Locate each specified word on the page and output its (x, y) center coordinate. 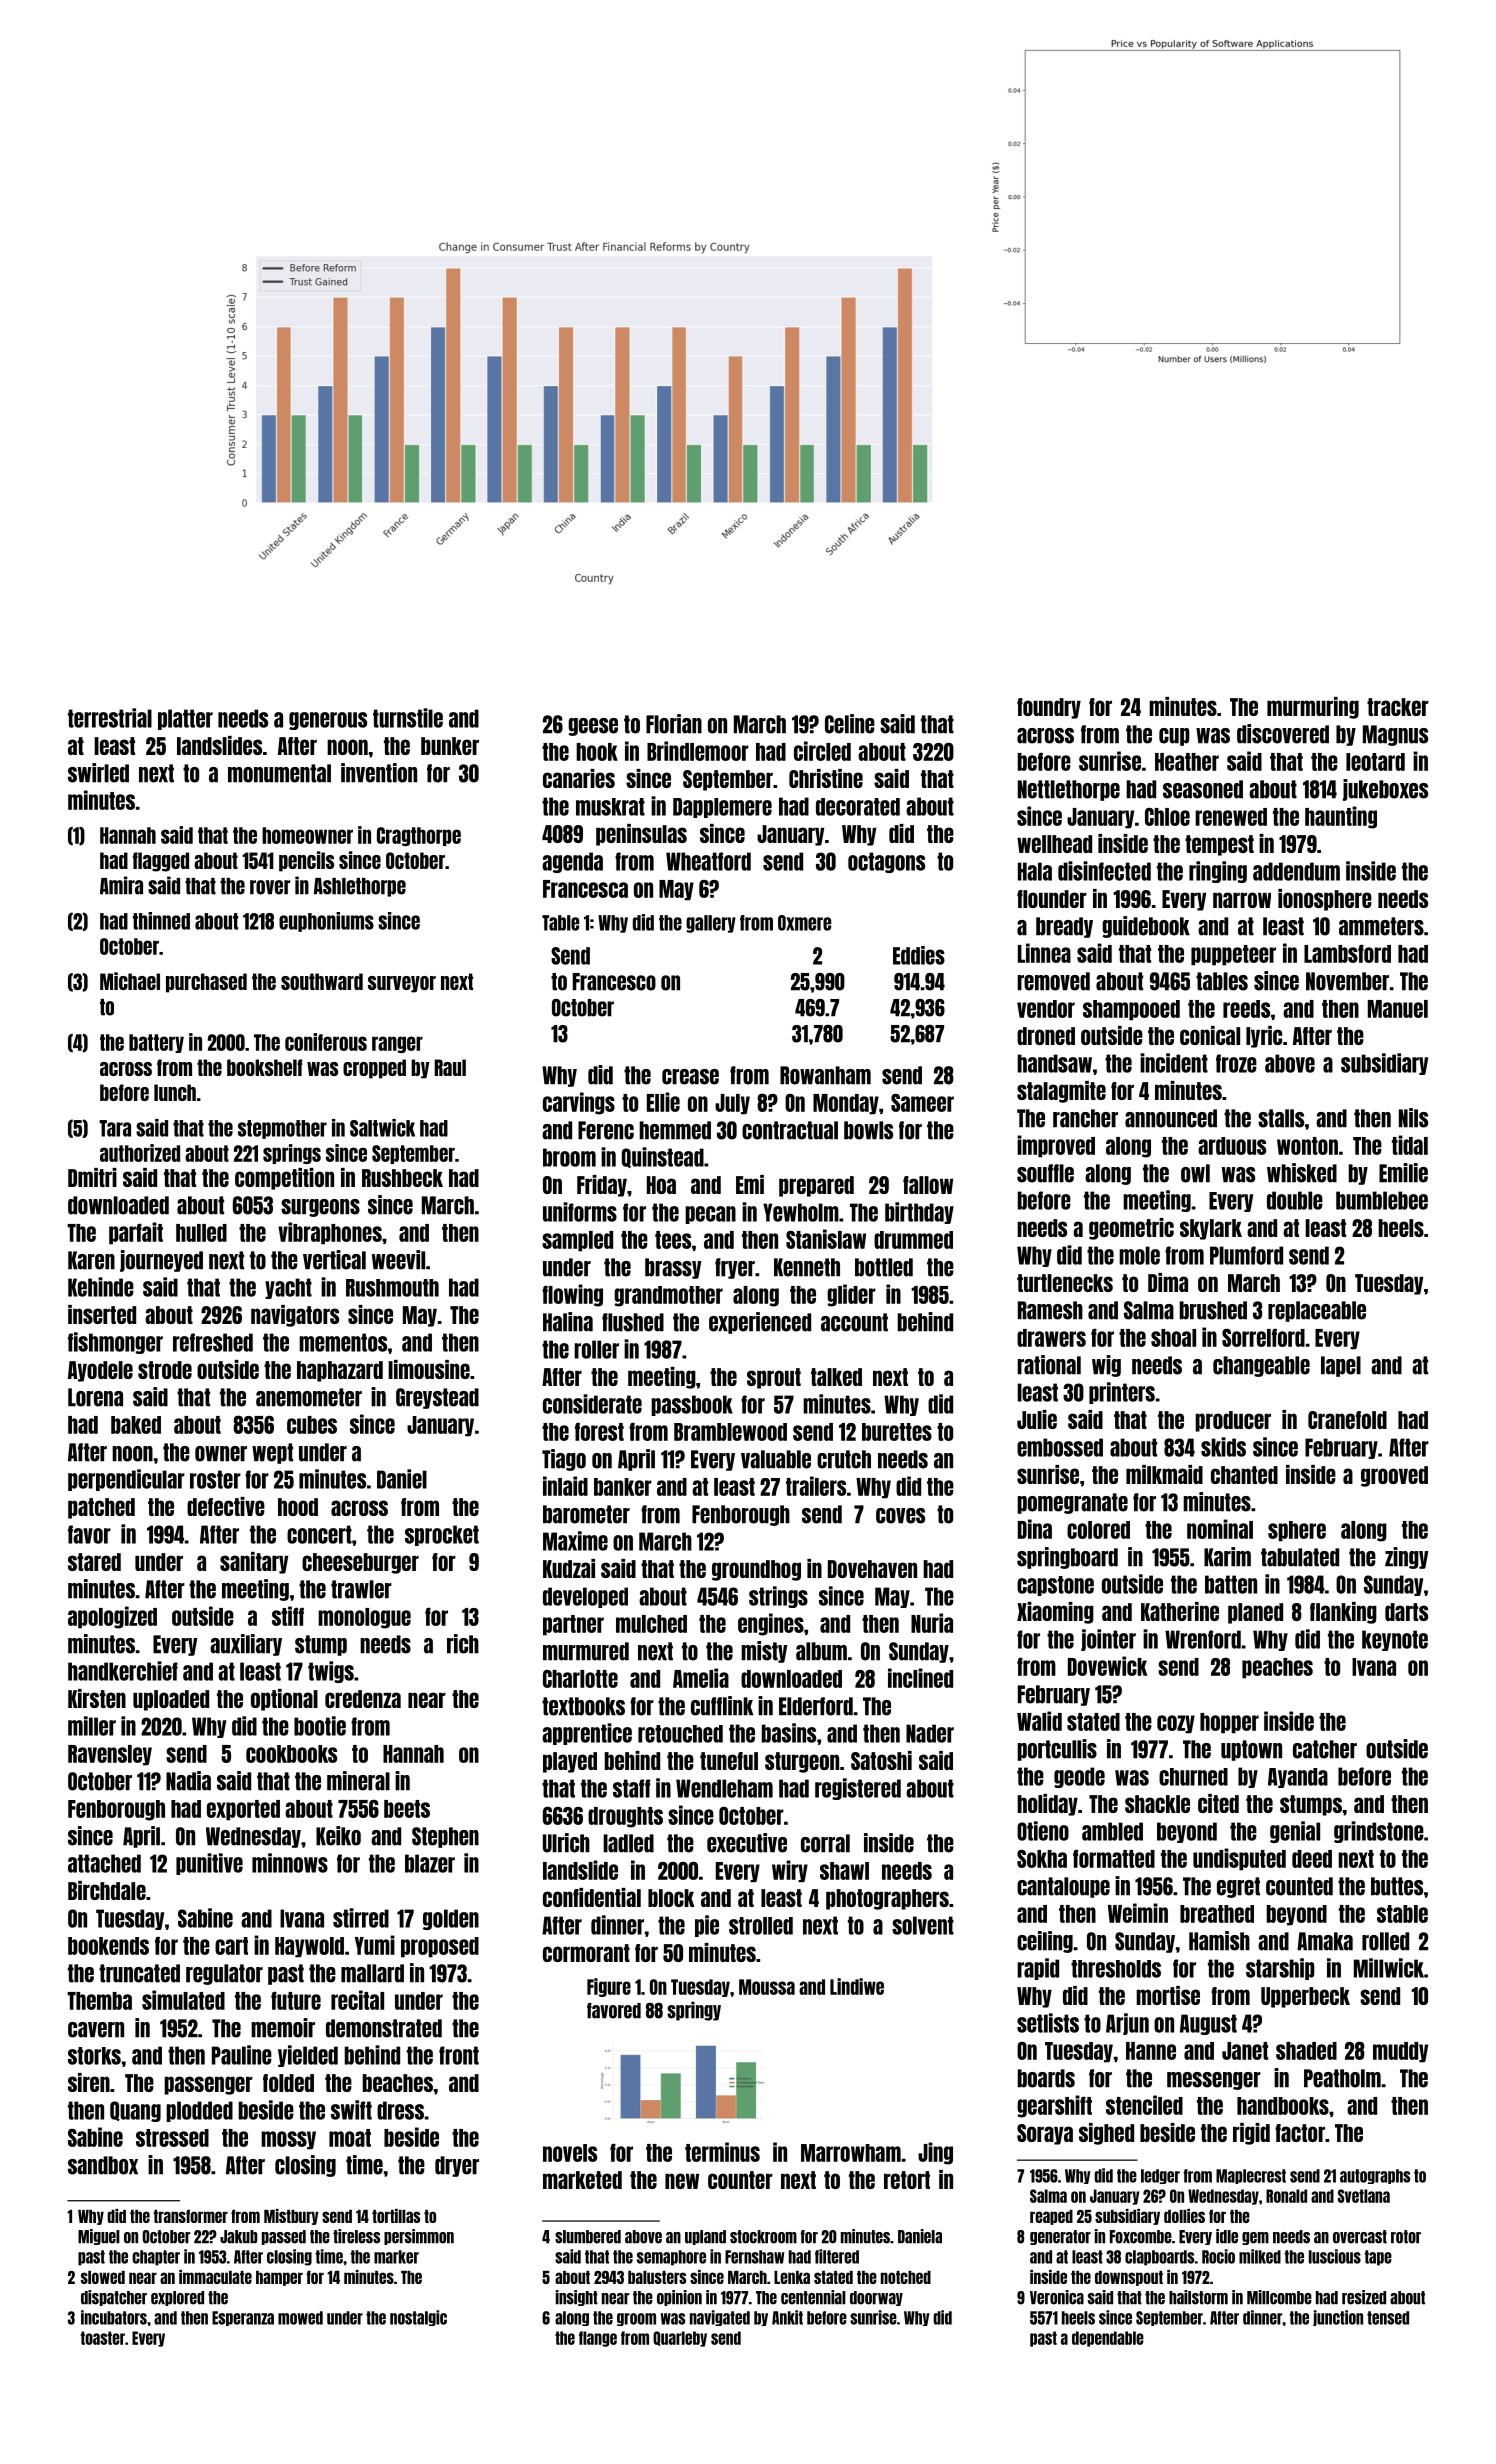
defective (226, 1506)
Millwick (1389, 1968)
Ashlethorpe (360, 887)
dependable (1108, 2339)
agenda (572, 862)
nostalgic (418, 2318)
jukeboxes (1385, 790)
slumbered (588, 2237)
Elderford (816, 1706)
